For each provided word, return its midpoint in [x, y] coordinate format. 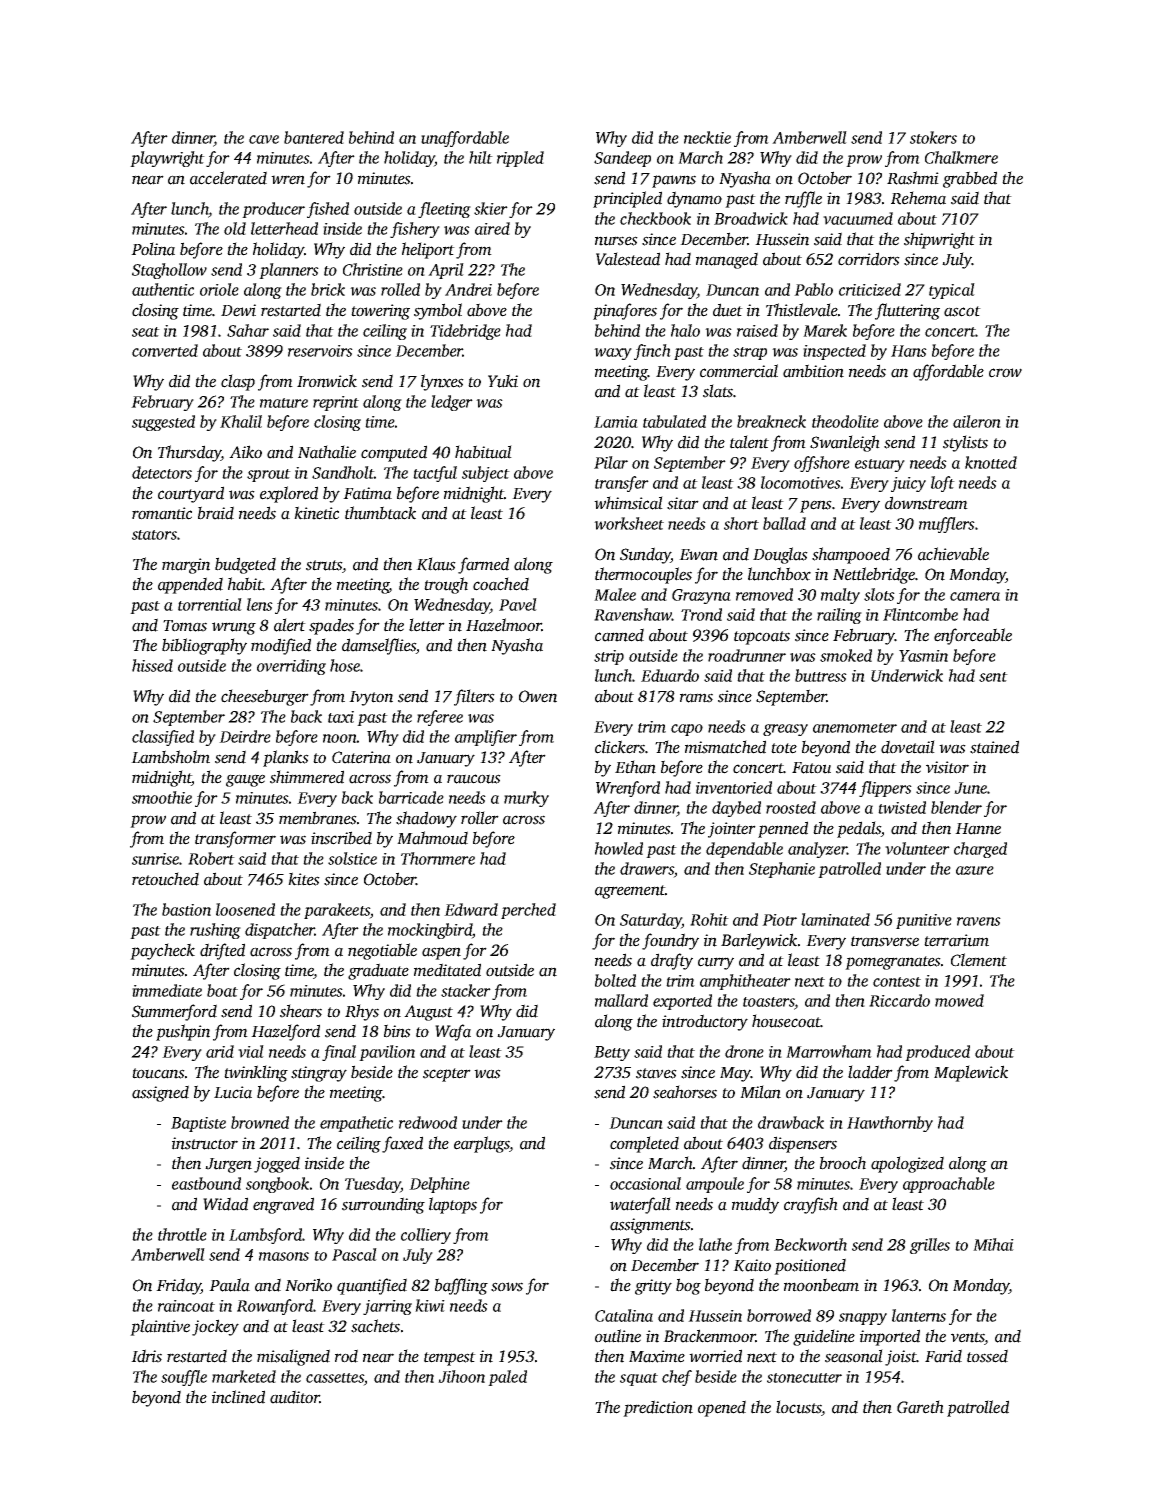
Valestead [628, 259]
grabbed [970, 179]
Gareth [920, 1407]
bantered [314, 137]
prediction [658, 1408]
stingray [319, 1074]
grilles [930, 1246]
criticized [870, 289]
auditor [294, 1397]
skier [491, 208]
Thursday [189, 453]
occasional [645, 1183]
